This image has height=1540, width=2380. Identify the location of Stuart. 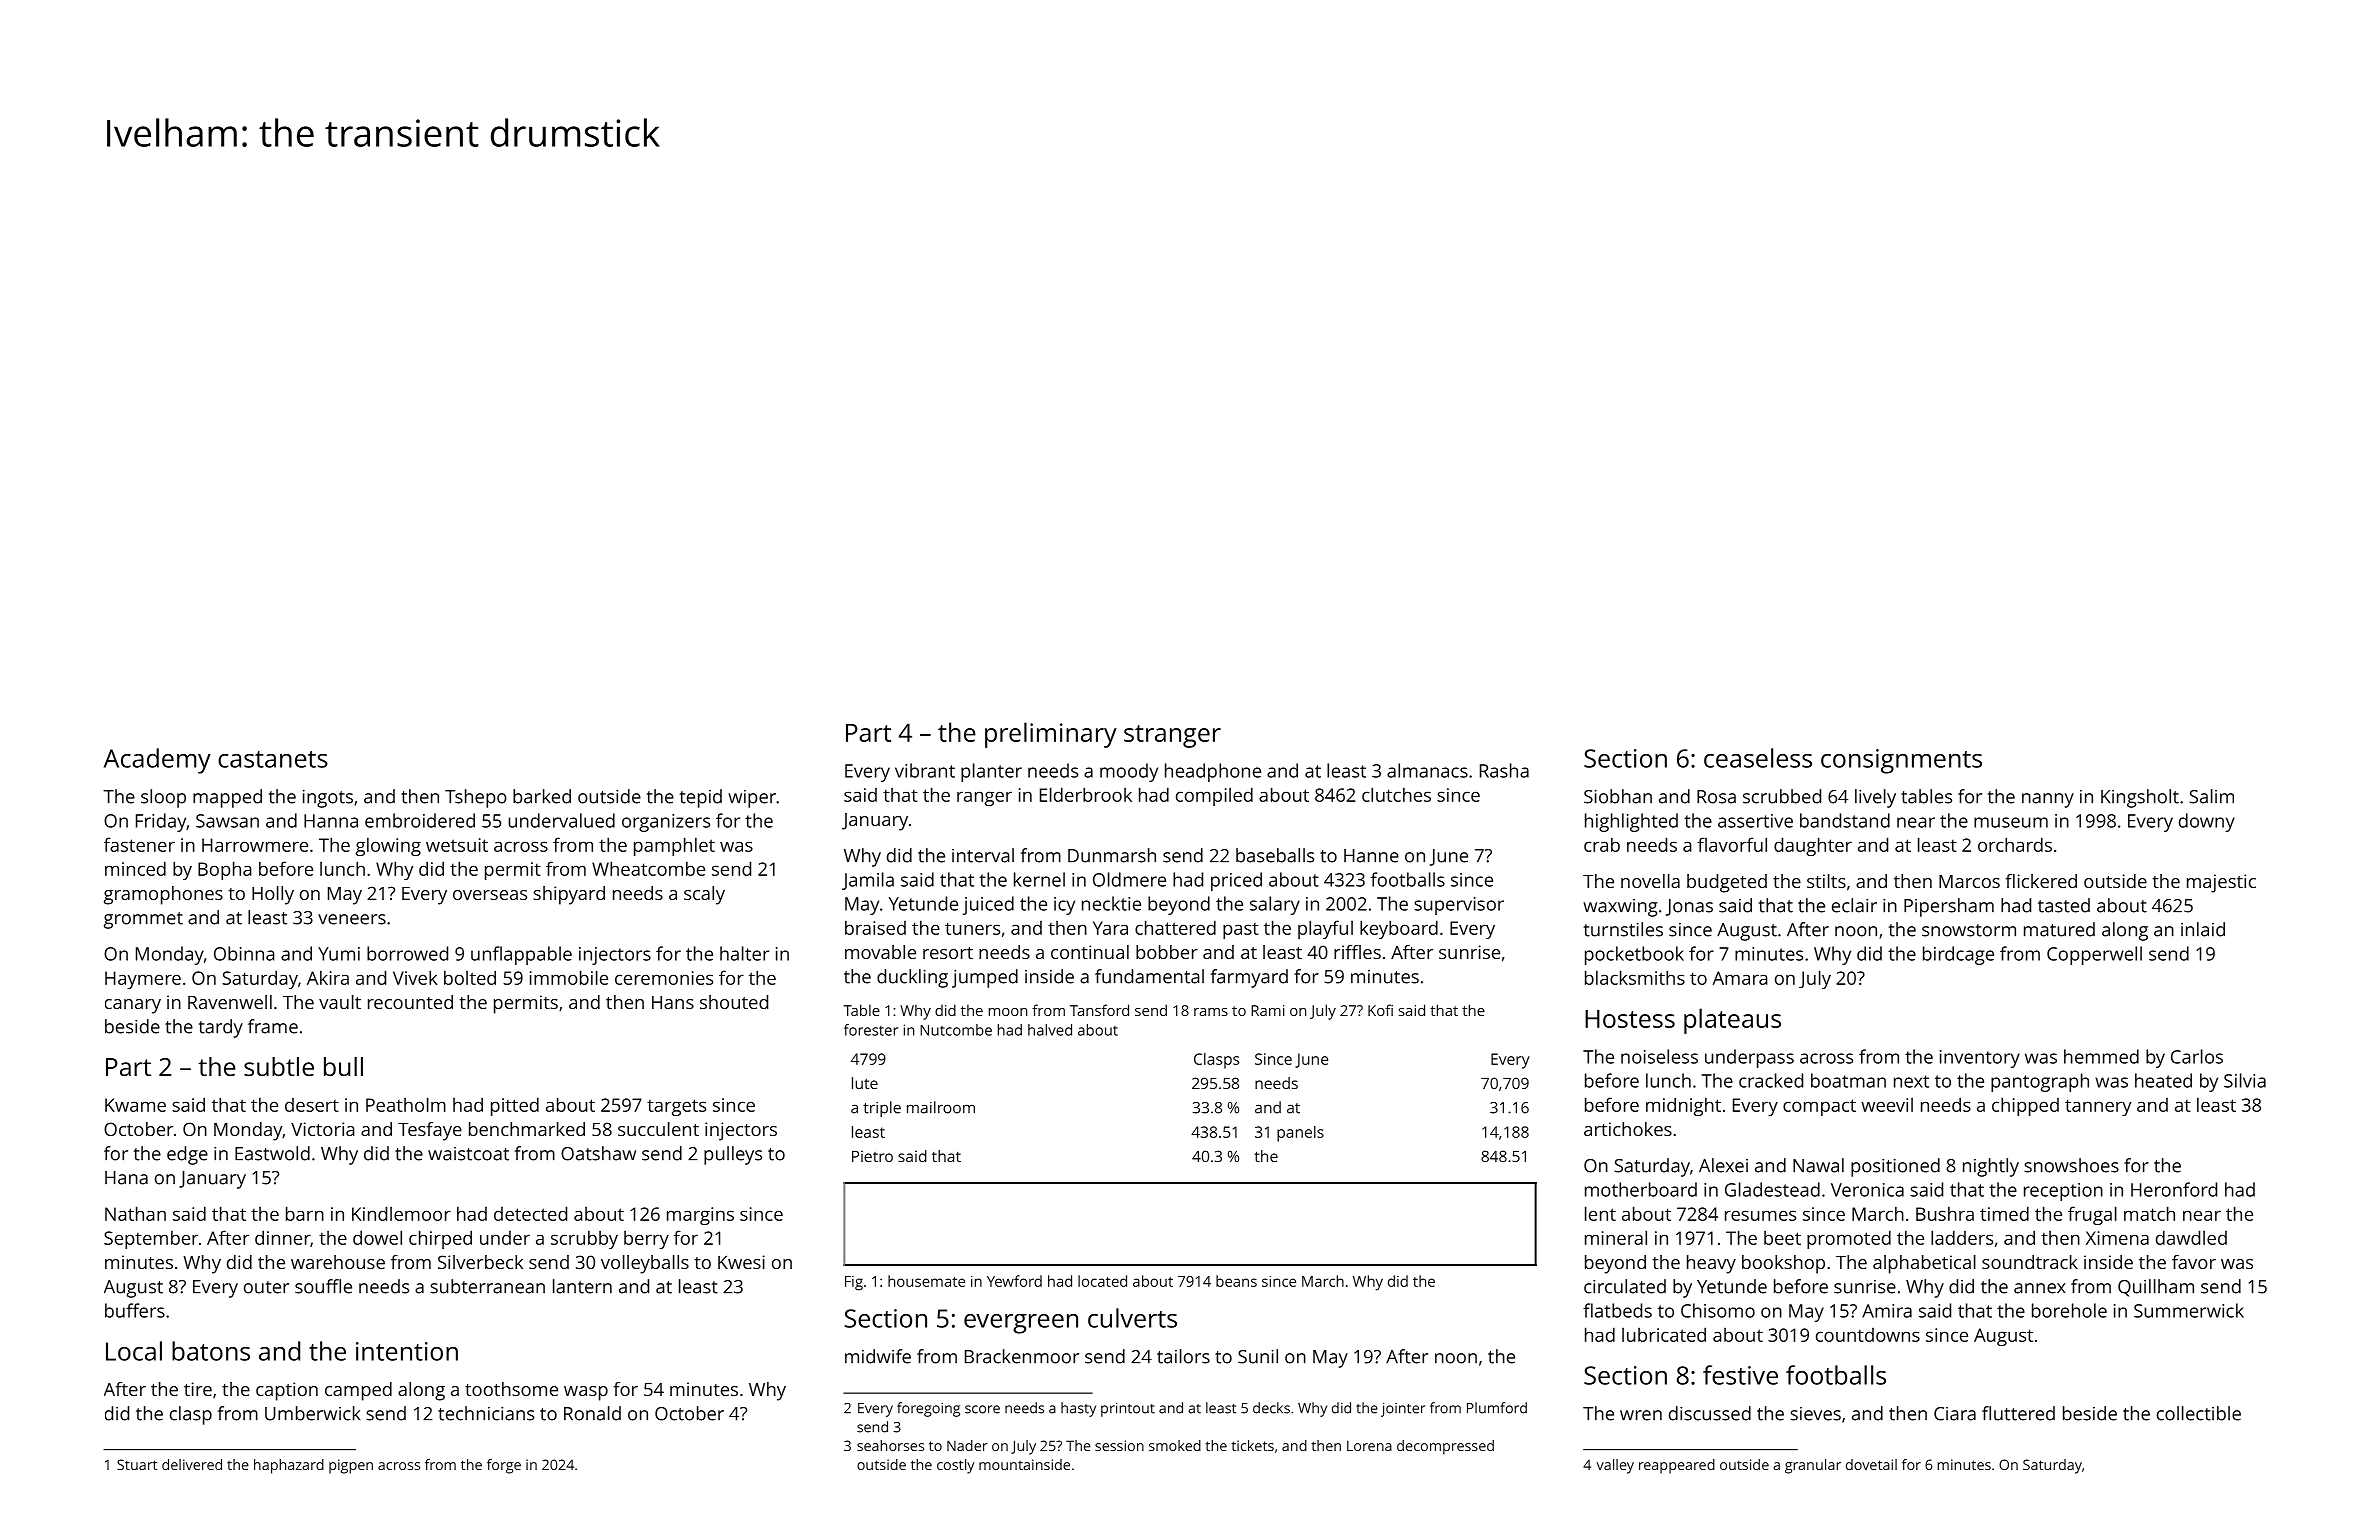
(137, 1464).
